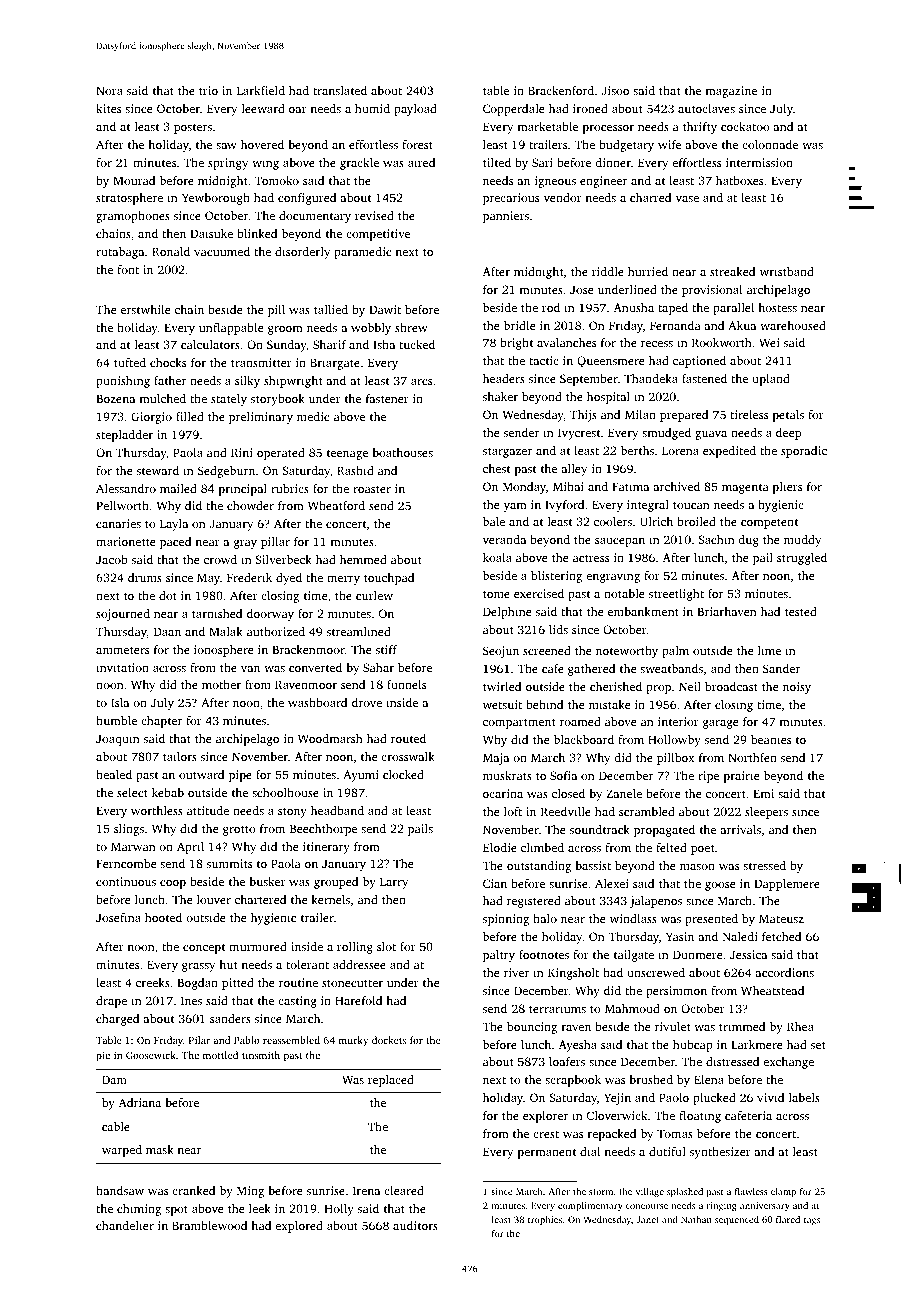 The height and width of the screenshot is (1308, 924). What do you see at coordinates (229, 400) in the screenshot?
I see `stately` at bounding box center [229, 400].
